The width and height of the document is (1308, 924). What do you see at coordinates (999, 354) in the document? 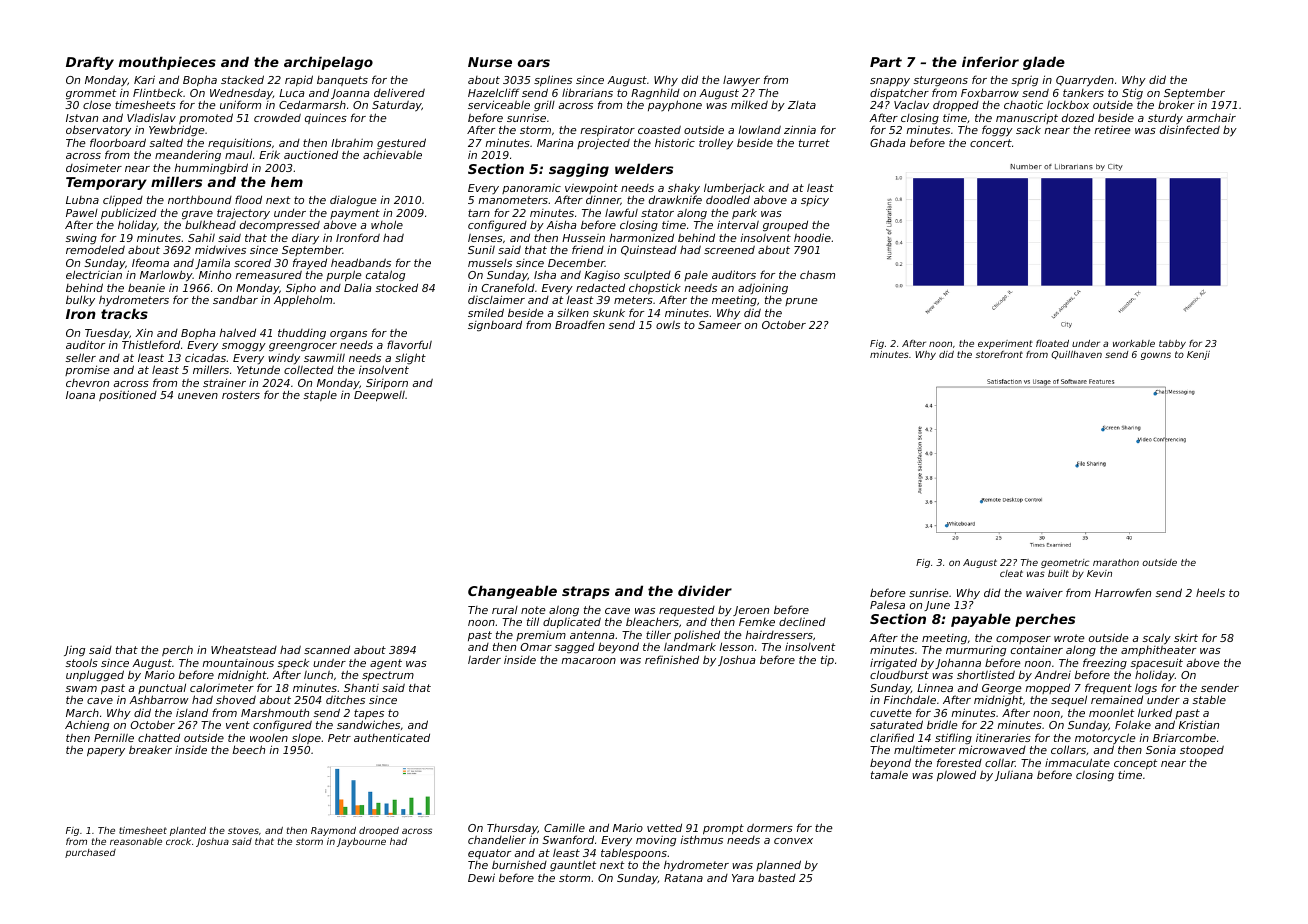
I see `storefront` at bounding box center [999, 354].
